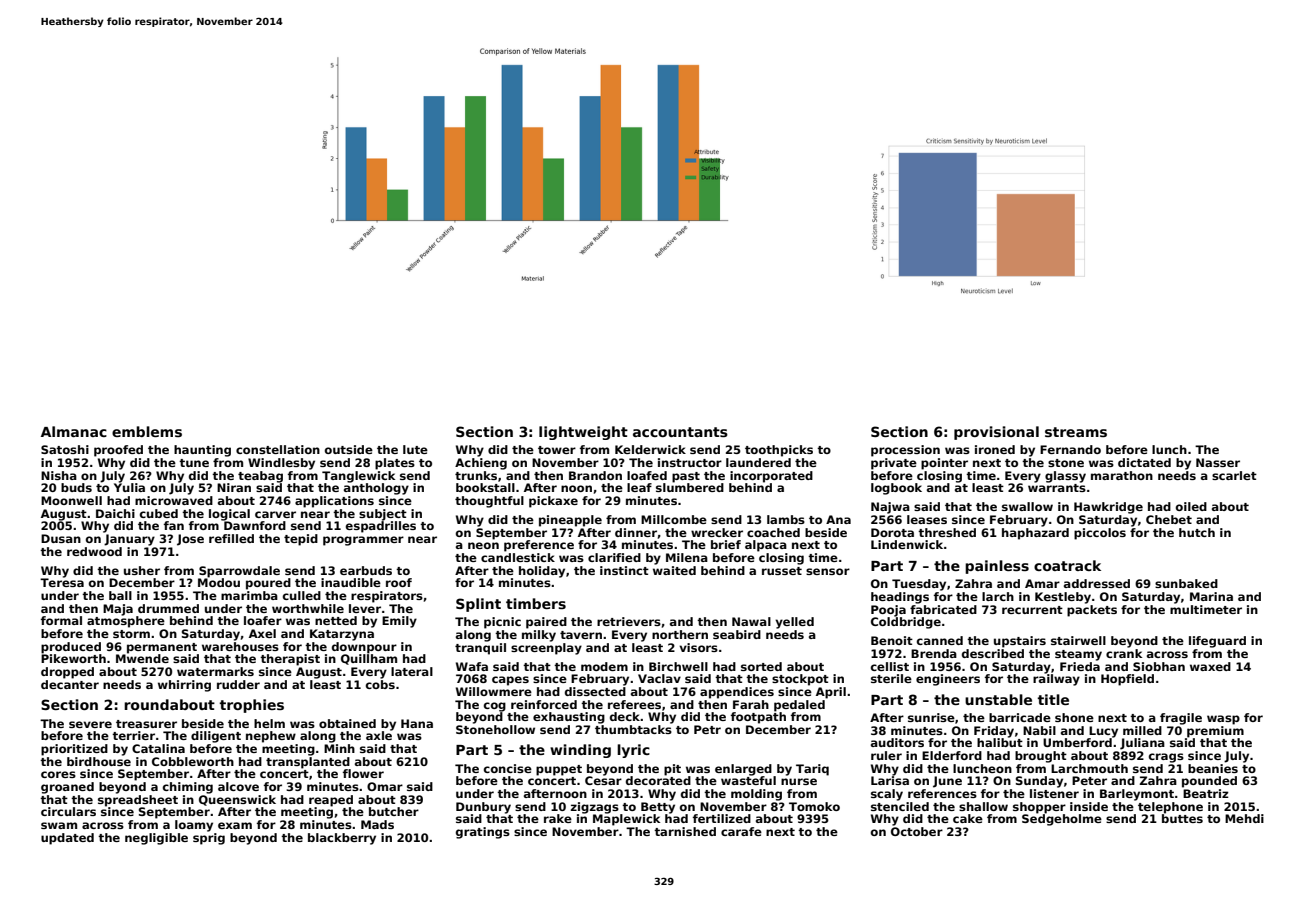  I want to click on negligible, so click(156, 839).
